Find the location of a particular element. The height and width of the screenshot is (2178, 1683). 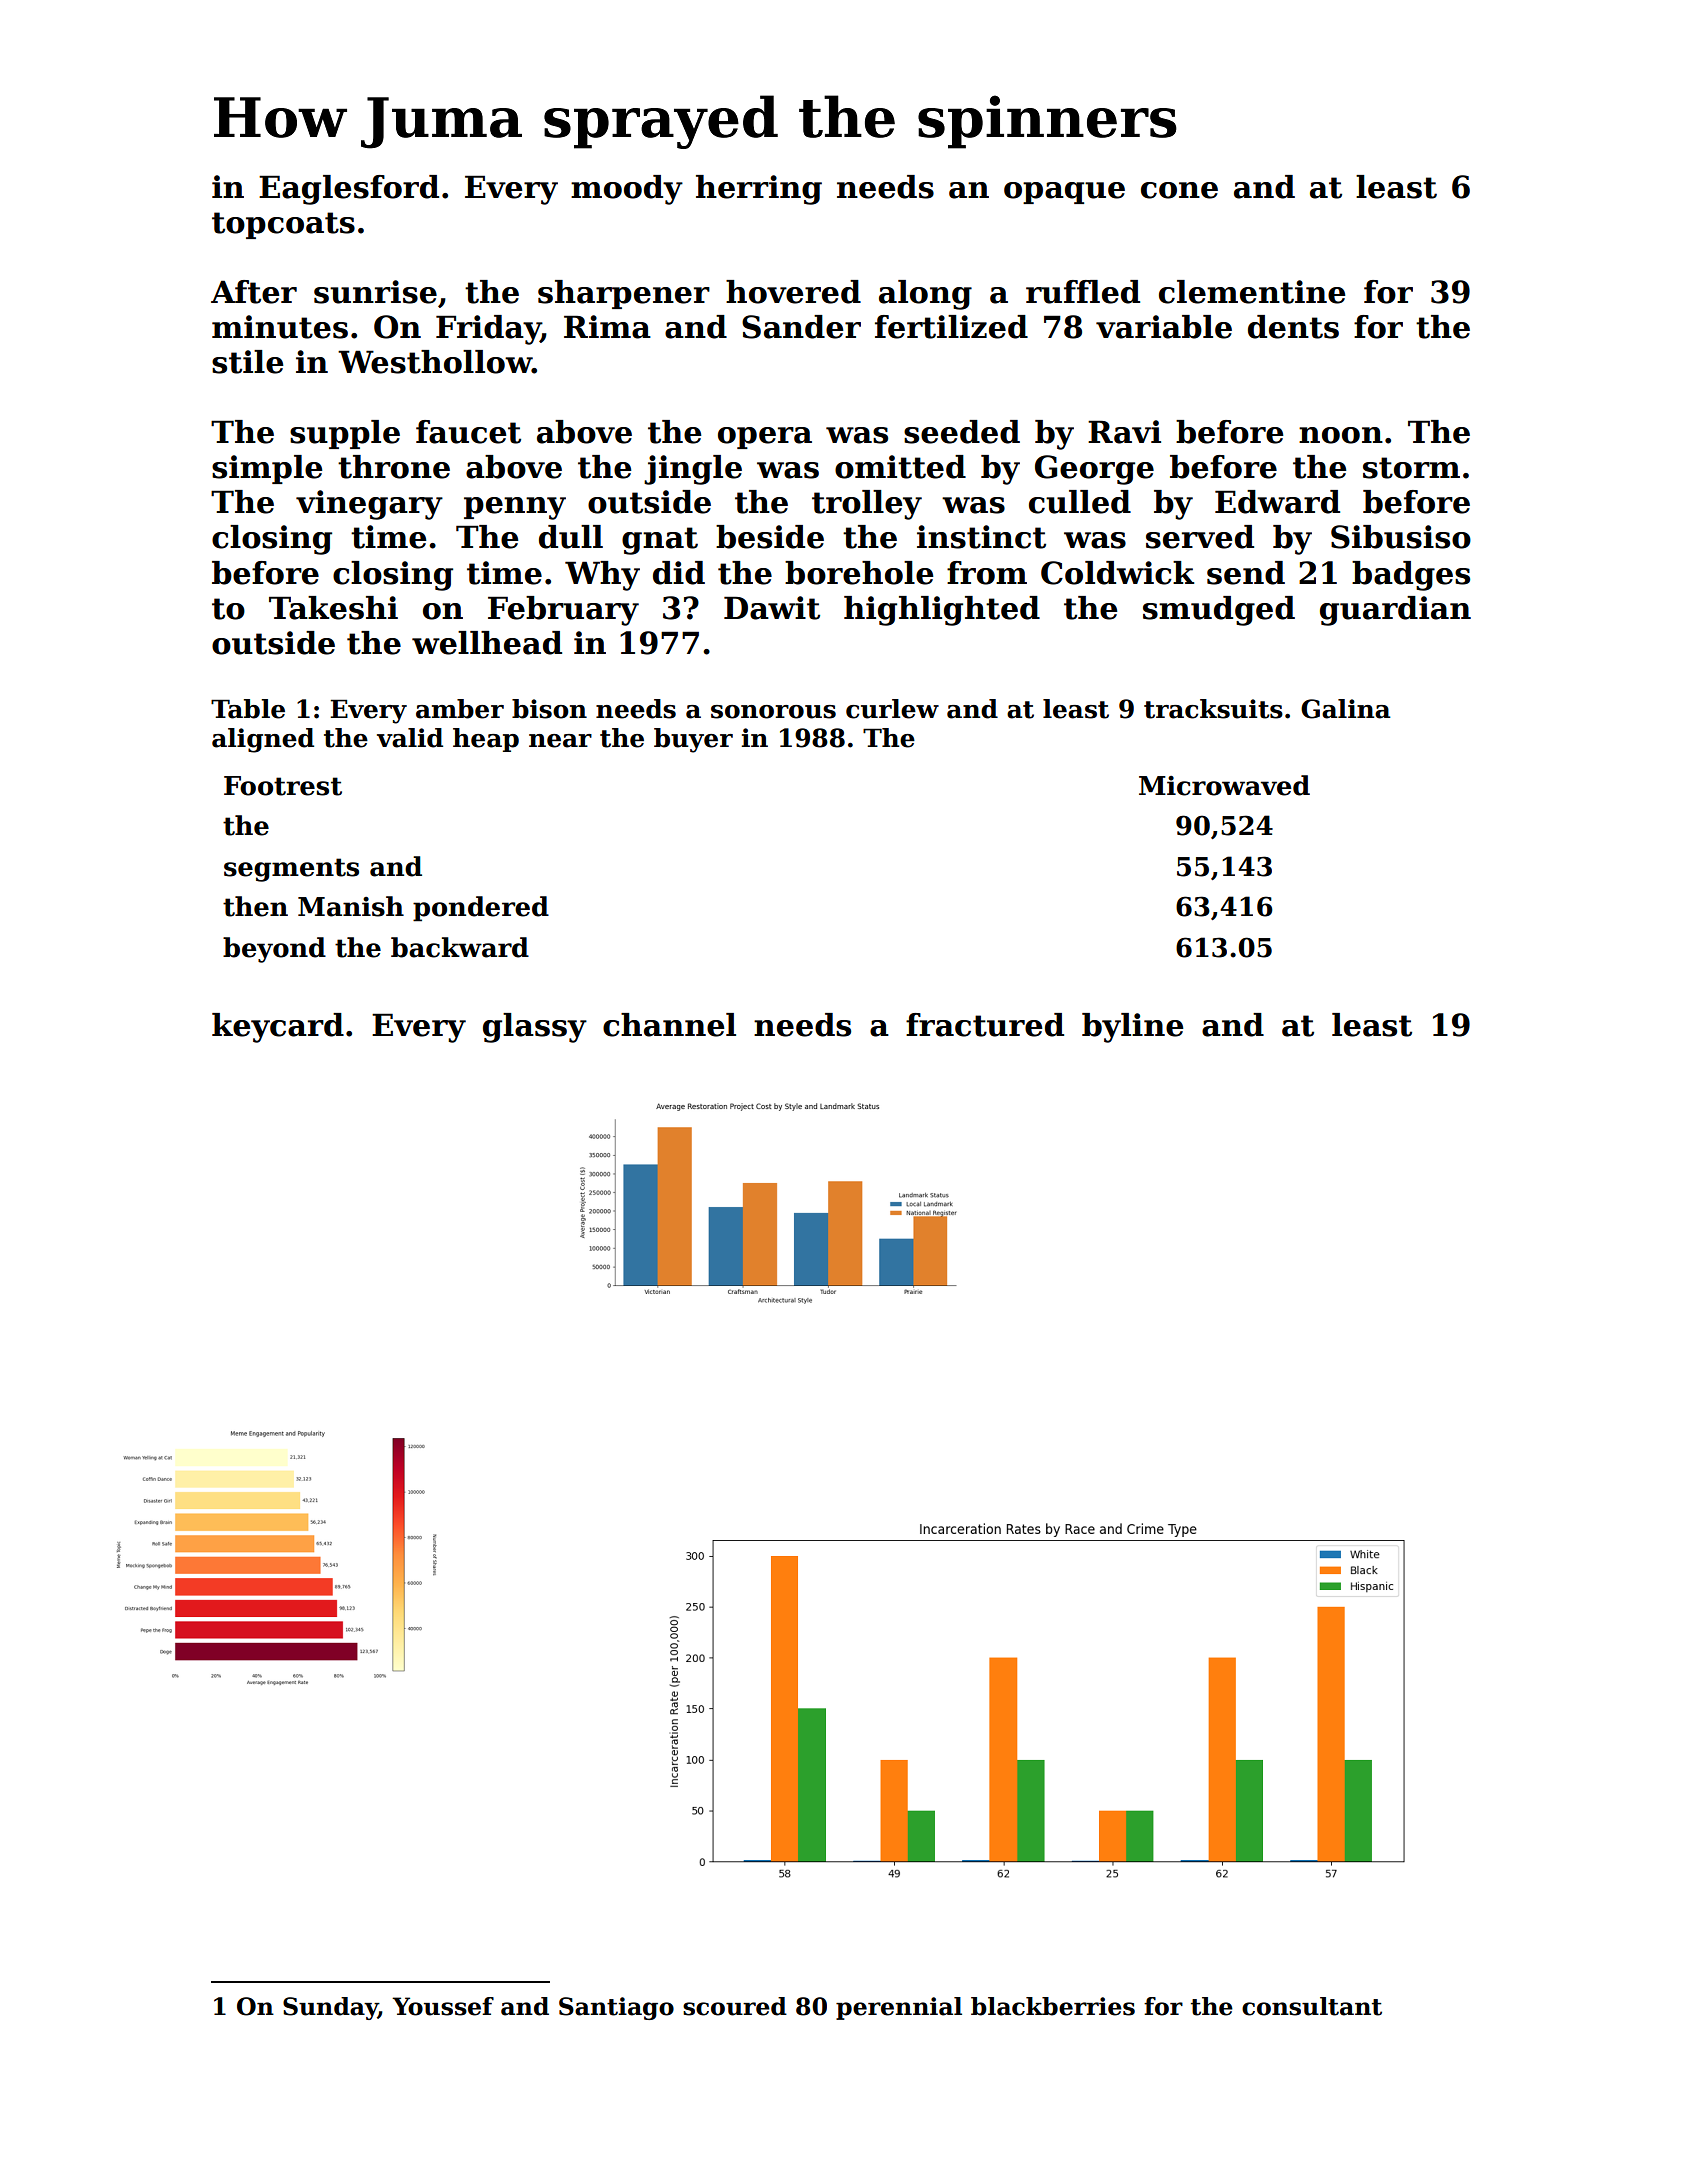

consultant is located at coordinates (1312, 2006).
